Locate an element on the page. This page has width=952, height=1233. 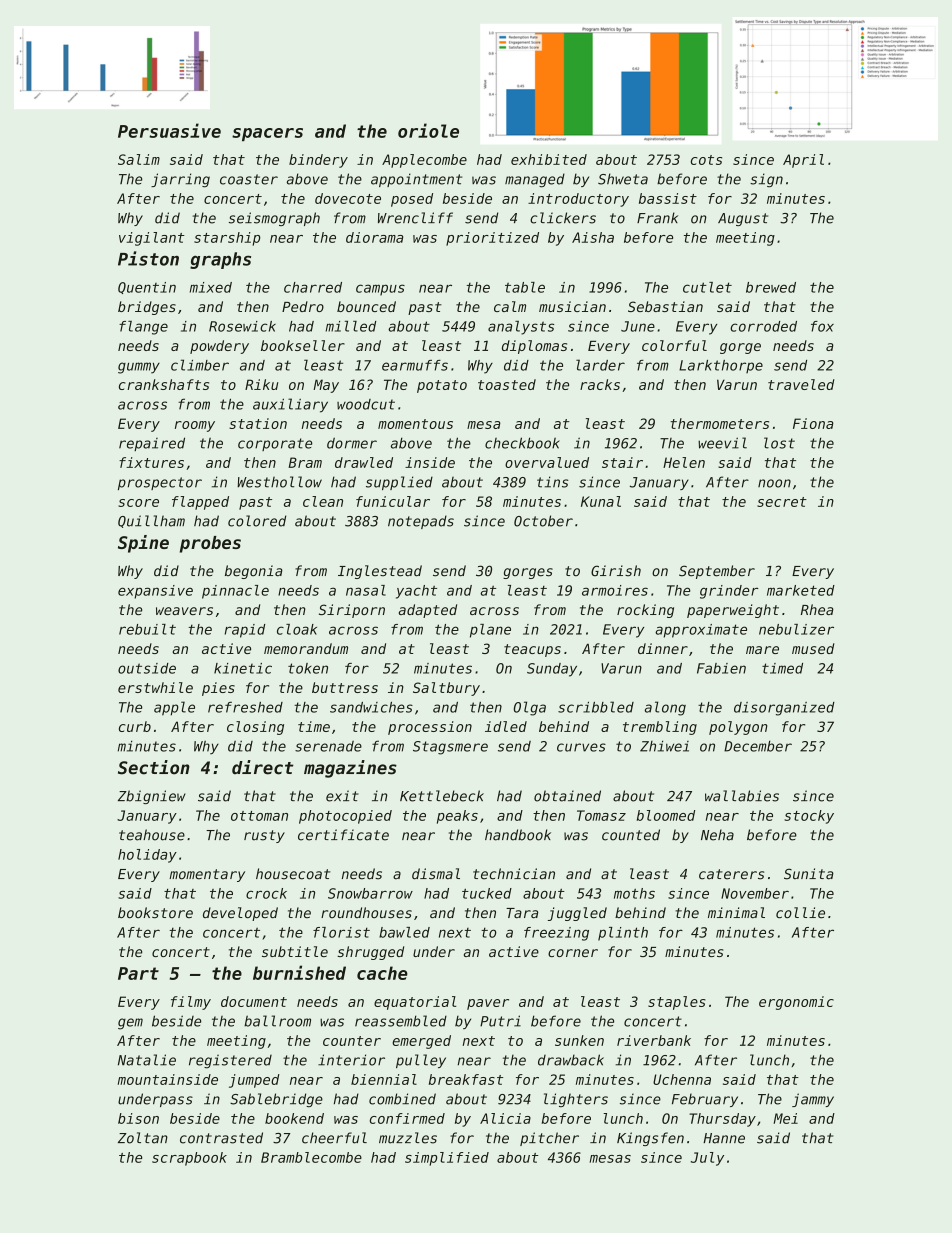
bookseller is located at coordinates (303, 345).
